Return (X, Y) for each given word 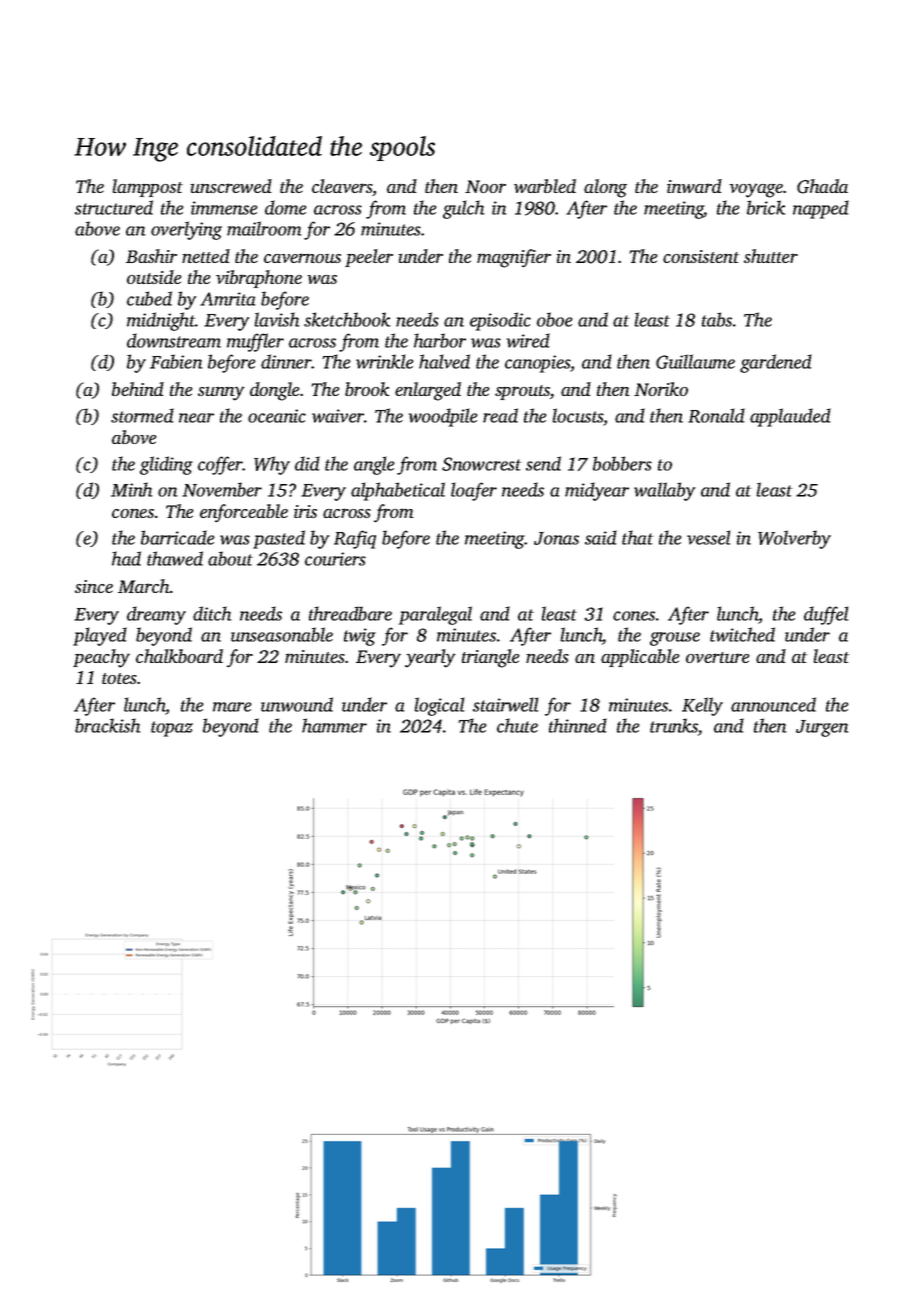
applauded (790, 417)
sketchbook (347, 319)
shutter (771, 256)
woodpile (443, 417)
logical (439, 706)
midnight (161, 321)
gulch (463, 209)
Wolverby (794, 539)
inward (694, 186)
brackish (107, 725)
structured (114, 207)
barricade (177, 537)
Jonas (556, 538)
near (196, 418)
